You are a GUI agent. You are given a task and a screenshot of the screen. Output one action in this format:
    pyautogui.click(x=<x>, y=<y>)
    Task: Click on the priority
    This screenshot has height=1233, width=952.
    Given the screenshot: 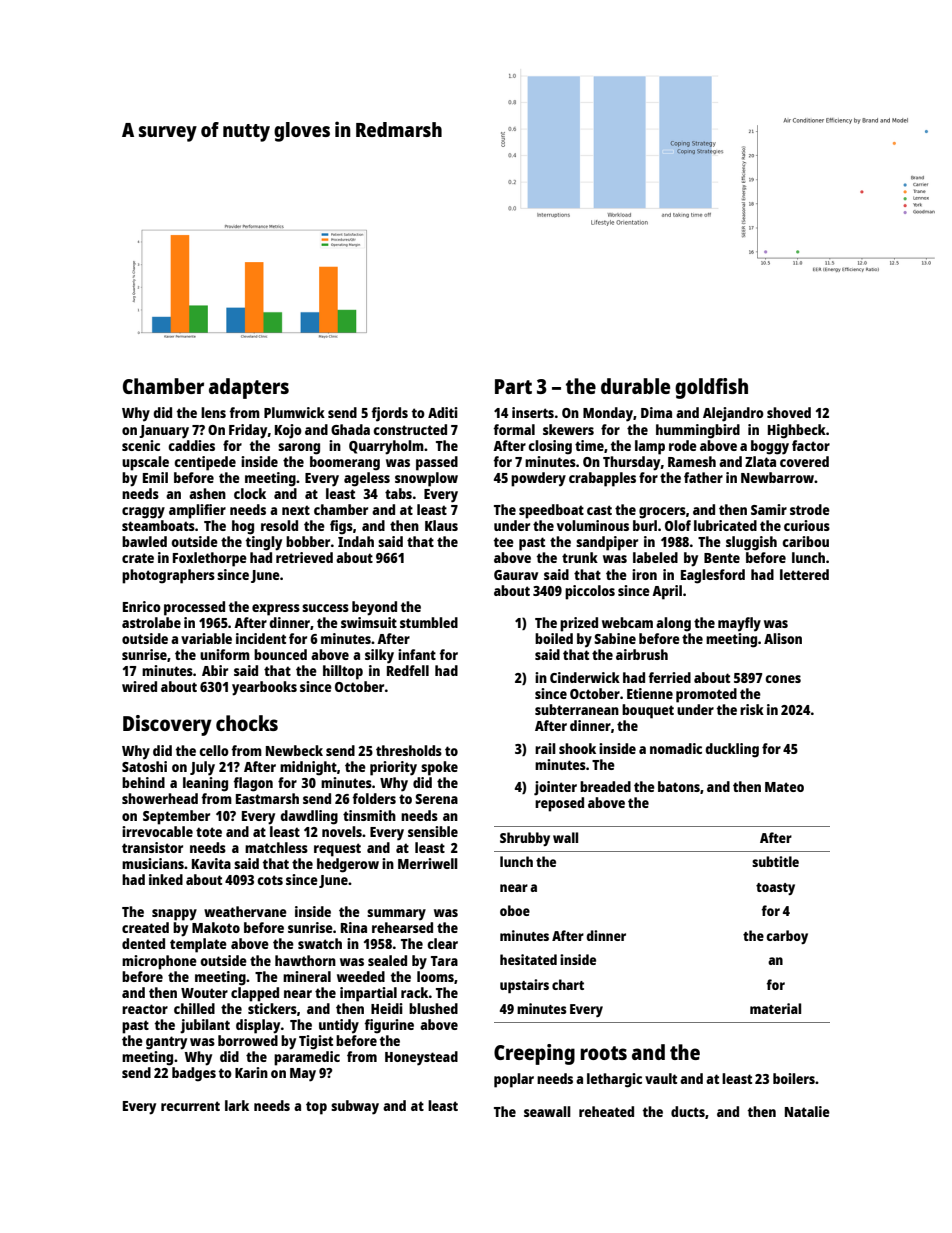 What is the action you would take?
    pyautogui.click(x=393, y=768)
